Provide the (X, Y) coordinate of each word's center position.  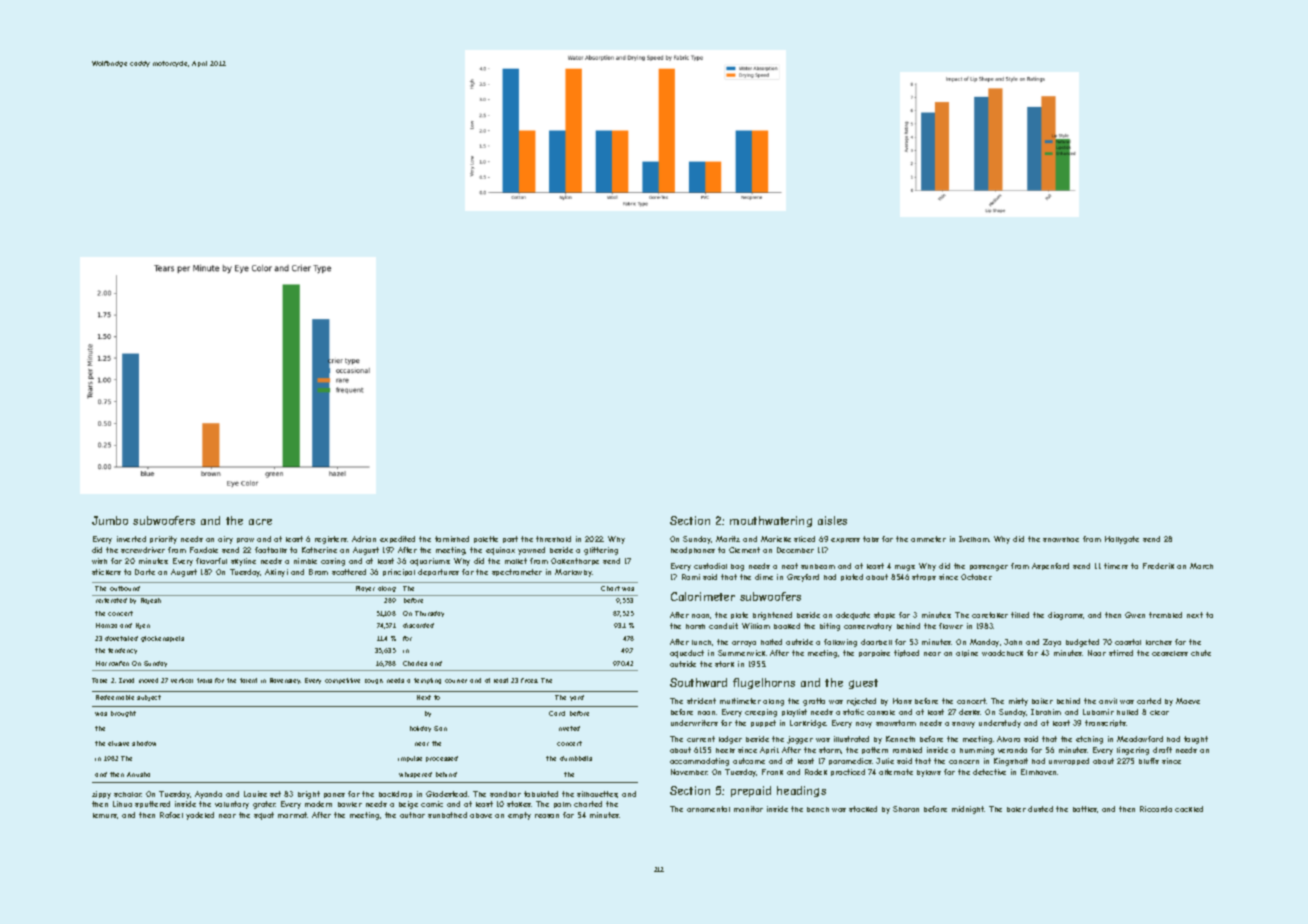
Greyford (803, 578)
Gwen (1135, 615)
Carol (557, 713)
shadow (144, 743)
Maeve (1188, 701)
